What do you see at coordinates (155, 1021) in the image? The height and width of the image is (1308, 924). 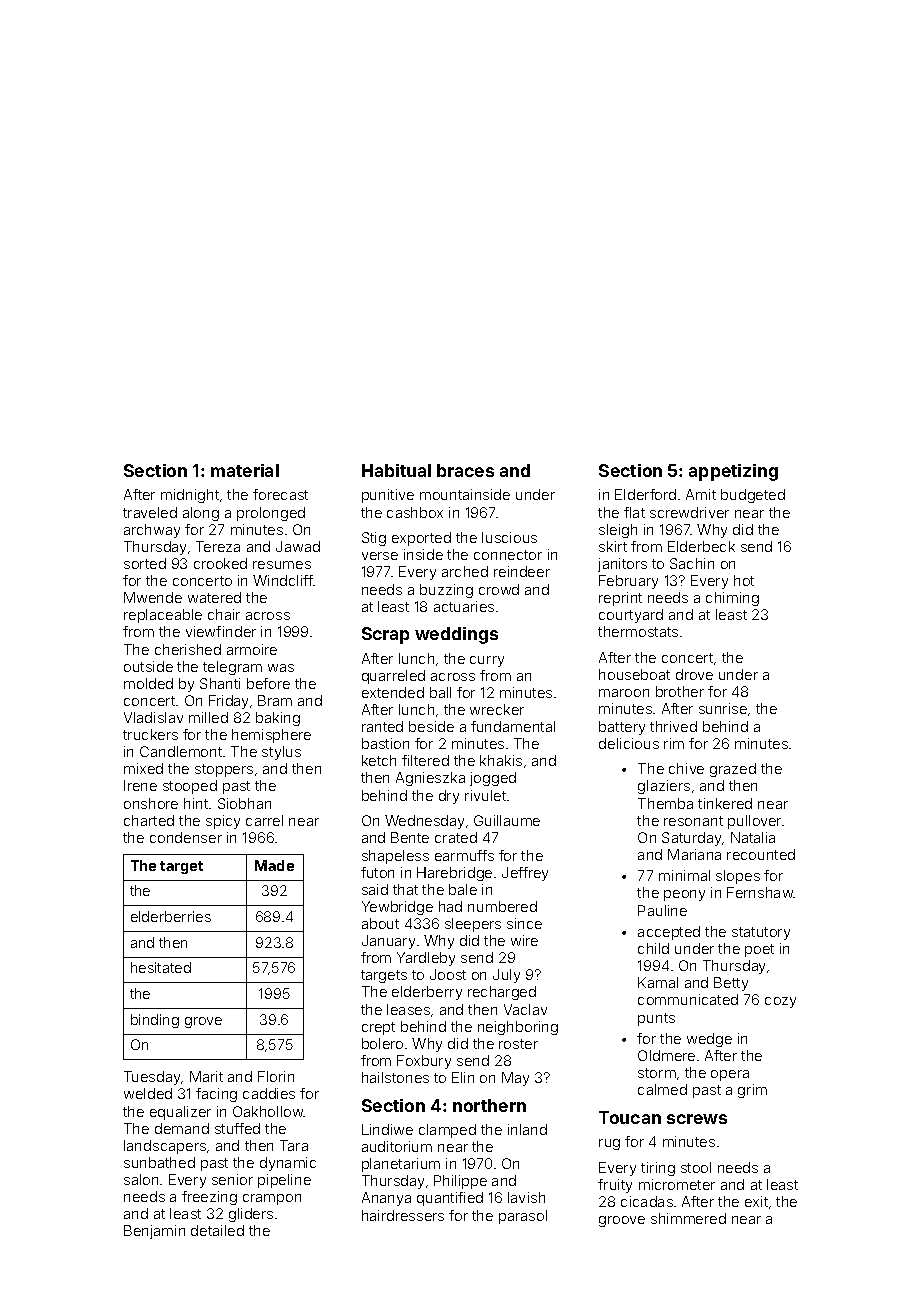 I see `binding` at bounding box center [155, 1021].
